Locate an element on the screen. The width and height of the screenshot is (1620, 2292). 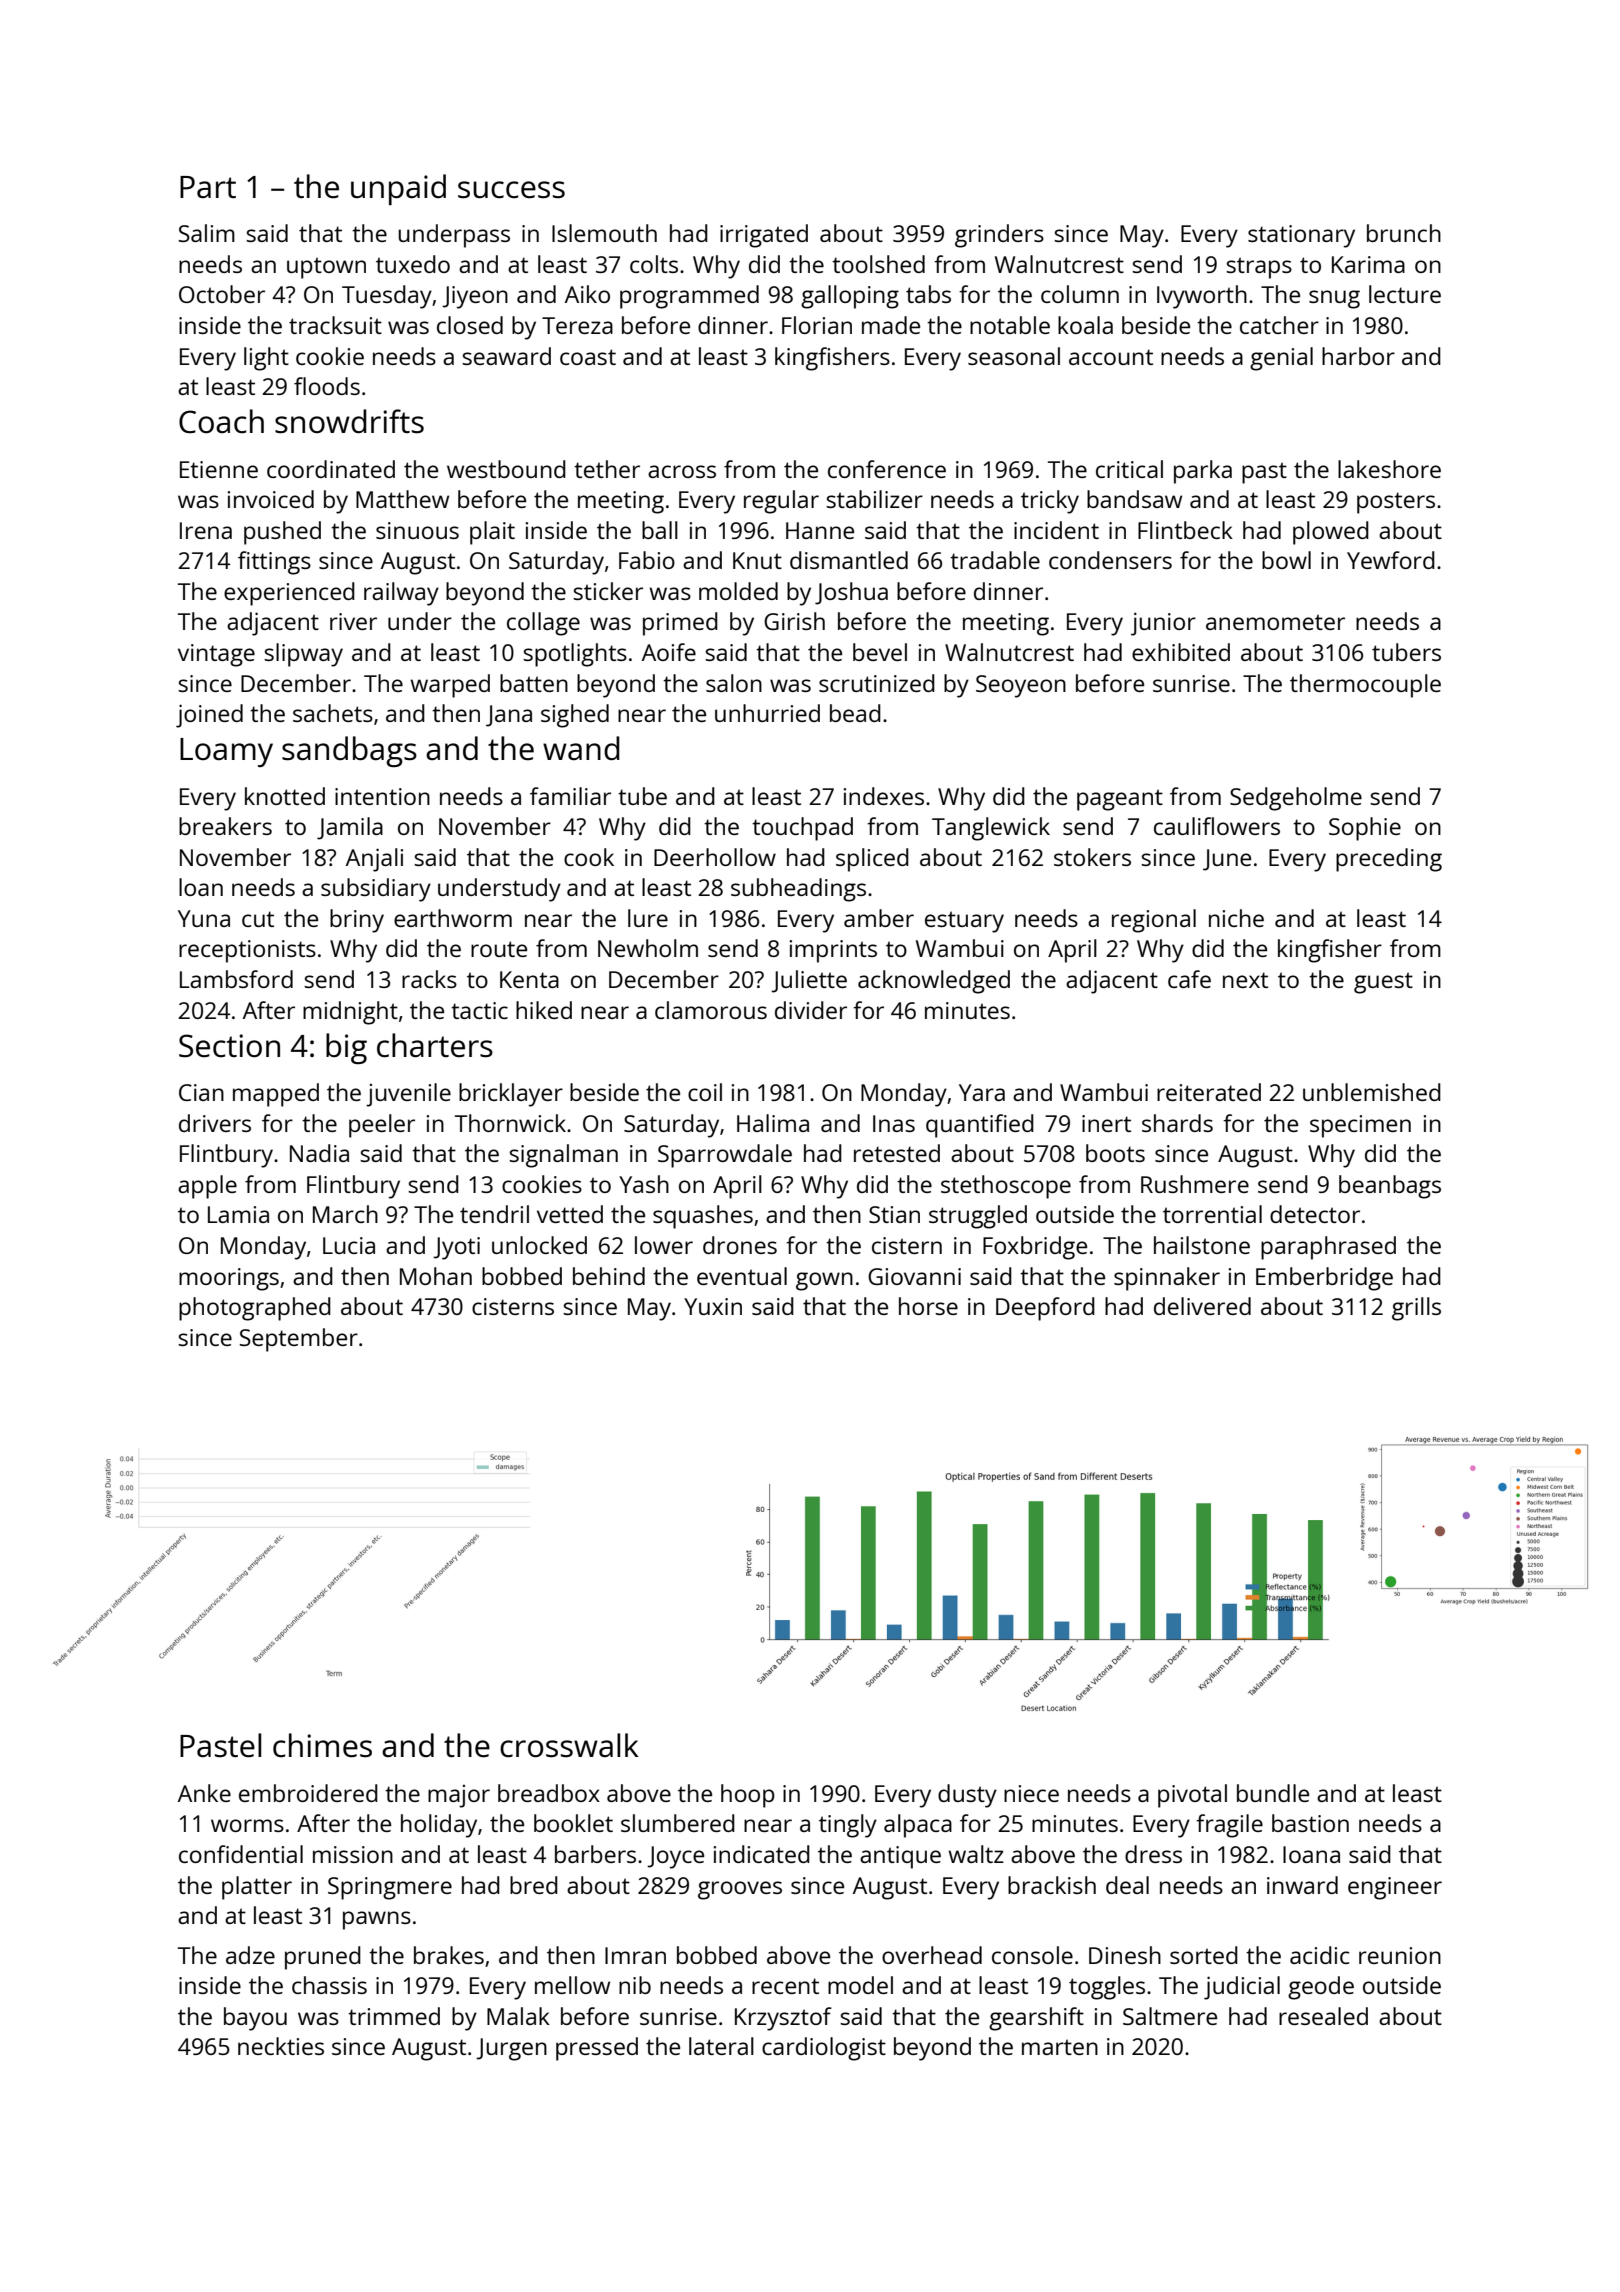
grills is located at coordinates (1416, 1309).
